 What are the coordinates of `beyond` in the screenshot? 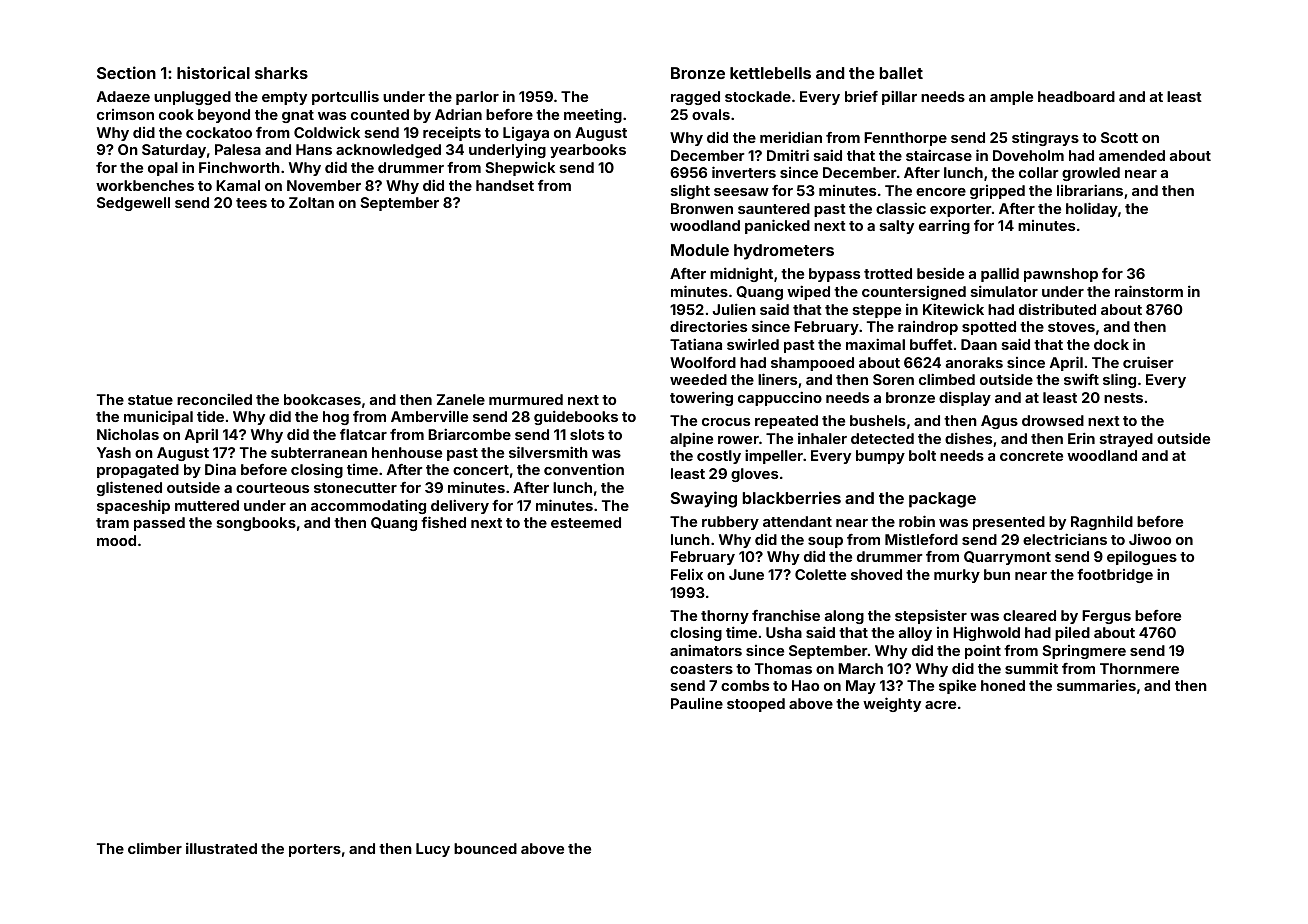 It's located at (224, 116).
